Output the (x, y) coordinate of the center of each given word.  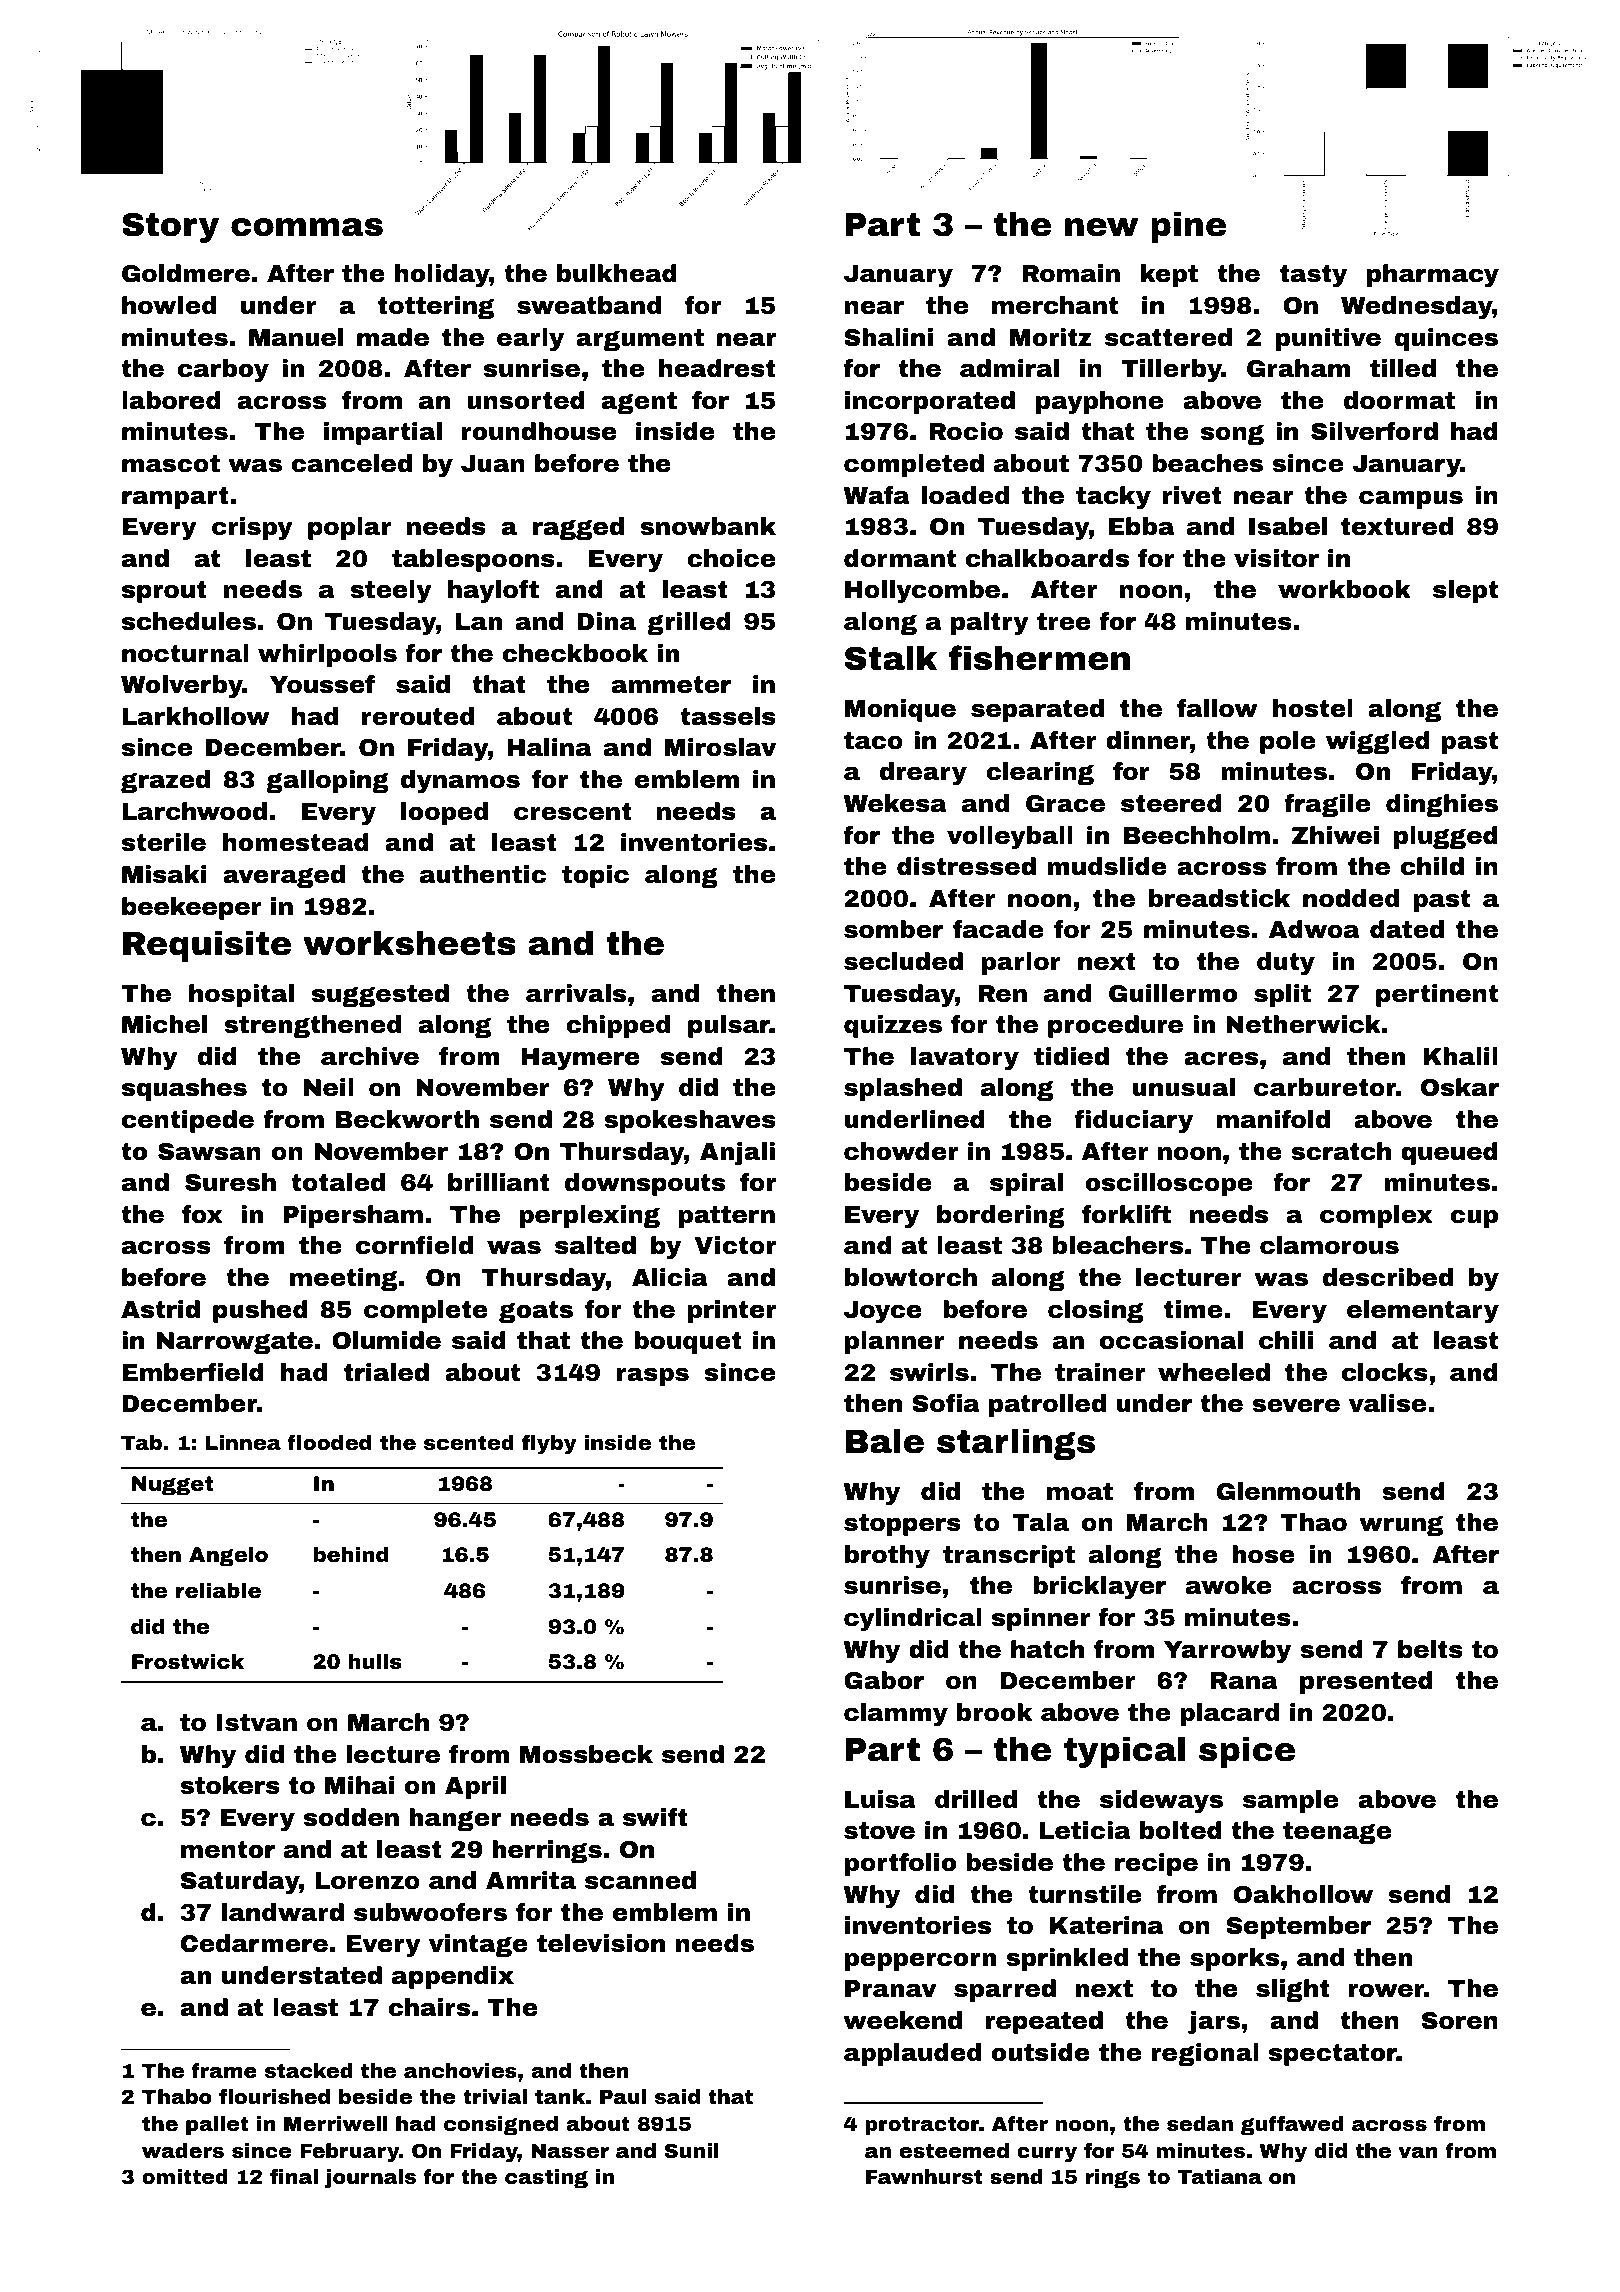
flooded (329, 1442)
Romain (1071, 273)
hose (1263, 1554)
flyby (549, 1444)
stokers (230, 1785)
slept (1465, 591)
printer (732, 1311)
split (1282, 995)
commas (307, 227)
